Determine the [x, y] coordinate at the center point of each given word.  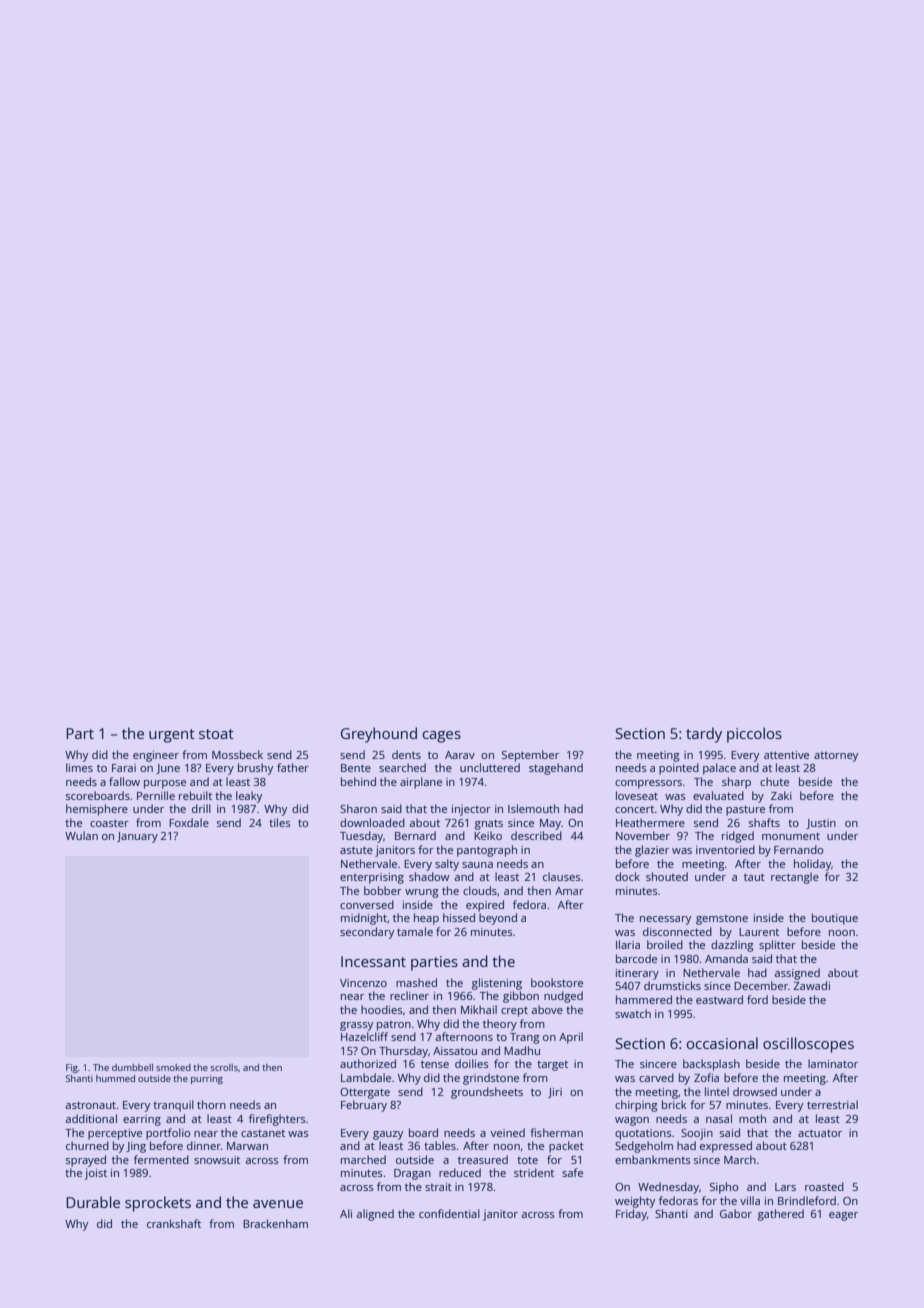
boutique [835, 919]
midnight [364, 919]
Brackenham [275, 1223]
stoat [216, 734]
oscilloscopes [808, 1045]
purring [207, 1079]
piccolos [754, 735]
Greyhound [379, 735]
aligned [375, 1215]
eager [843, 1216]
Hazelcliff [364, 1036]
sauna [477, 865]
